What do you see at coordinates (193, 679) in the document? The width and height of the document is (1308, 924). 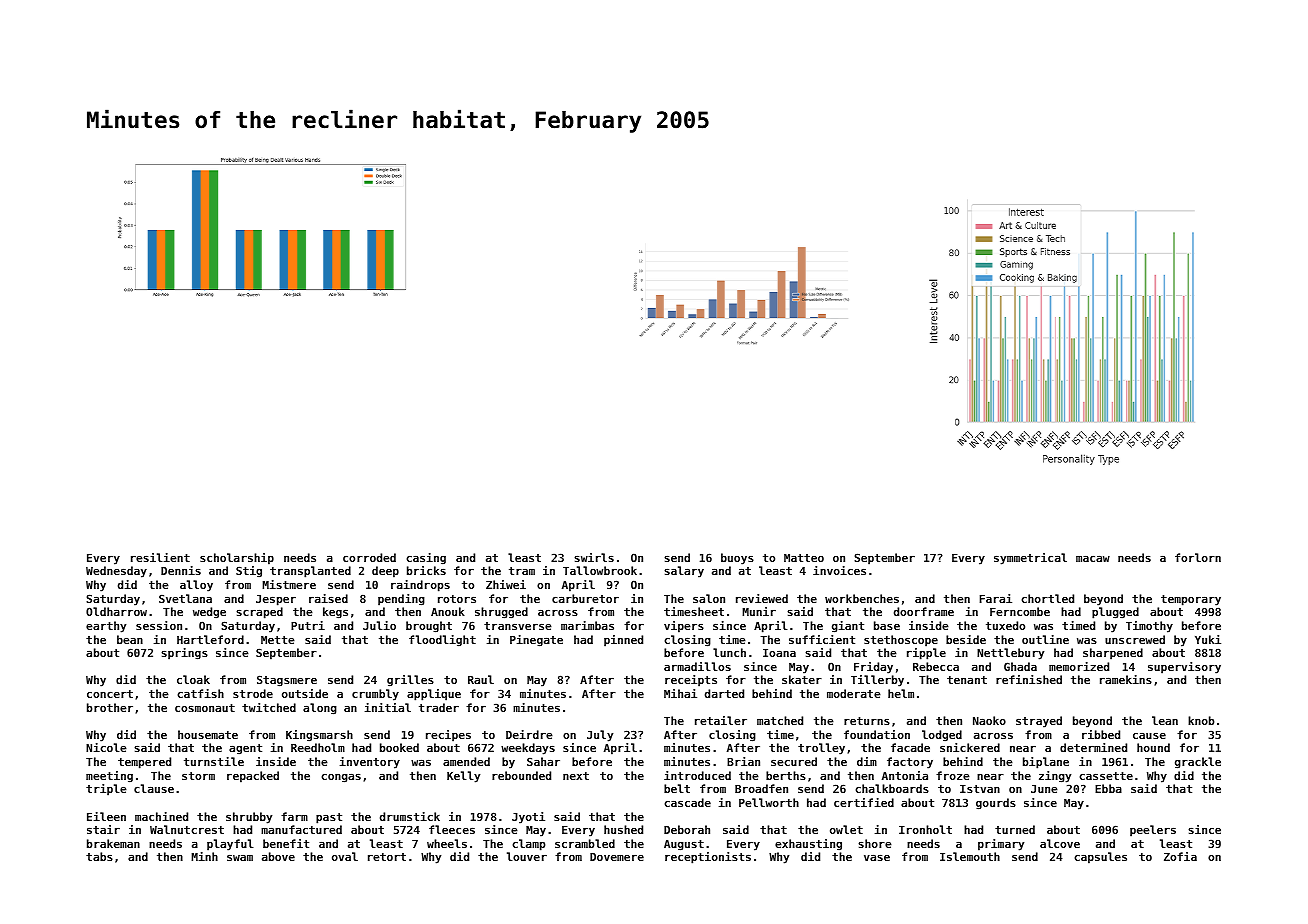 I see `cloak` at bounding box center [193, 679].
